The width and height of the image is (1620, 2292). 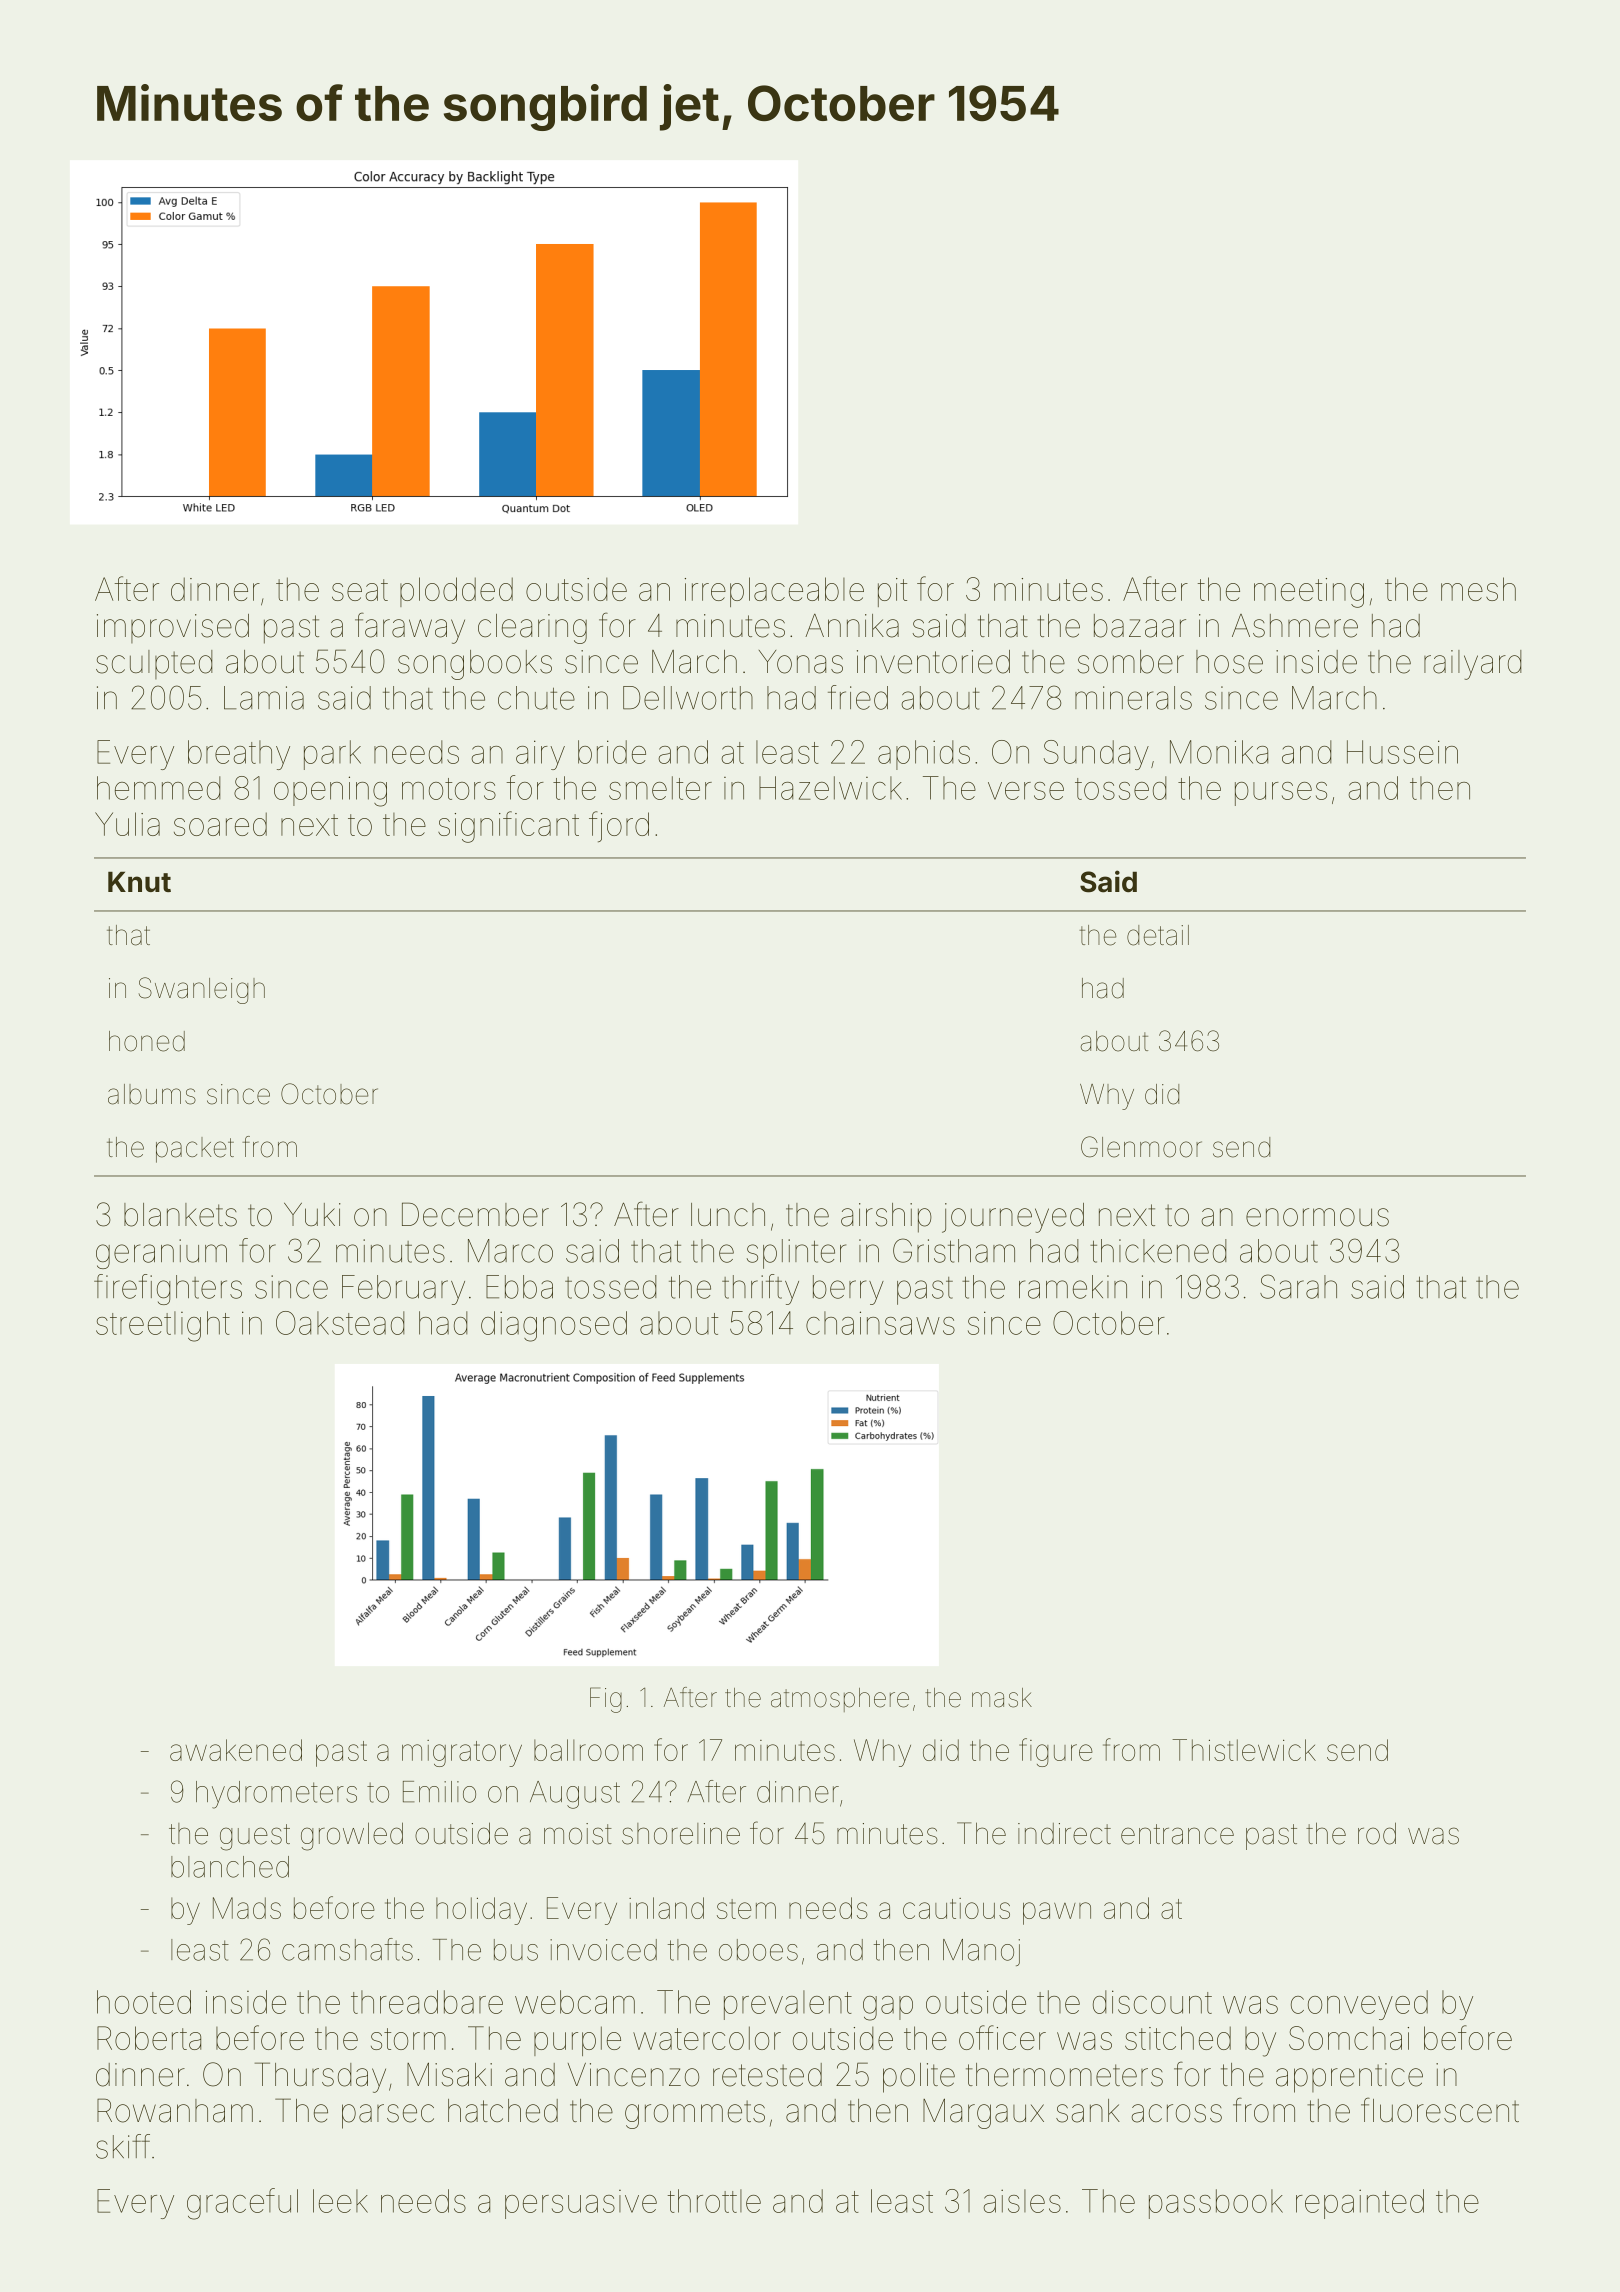 I want to click on seat, so click(x=360, y=590).
